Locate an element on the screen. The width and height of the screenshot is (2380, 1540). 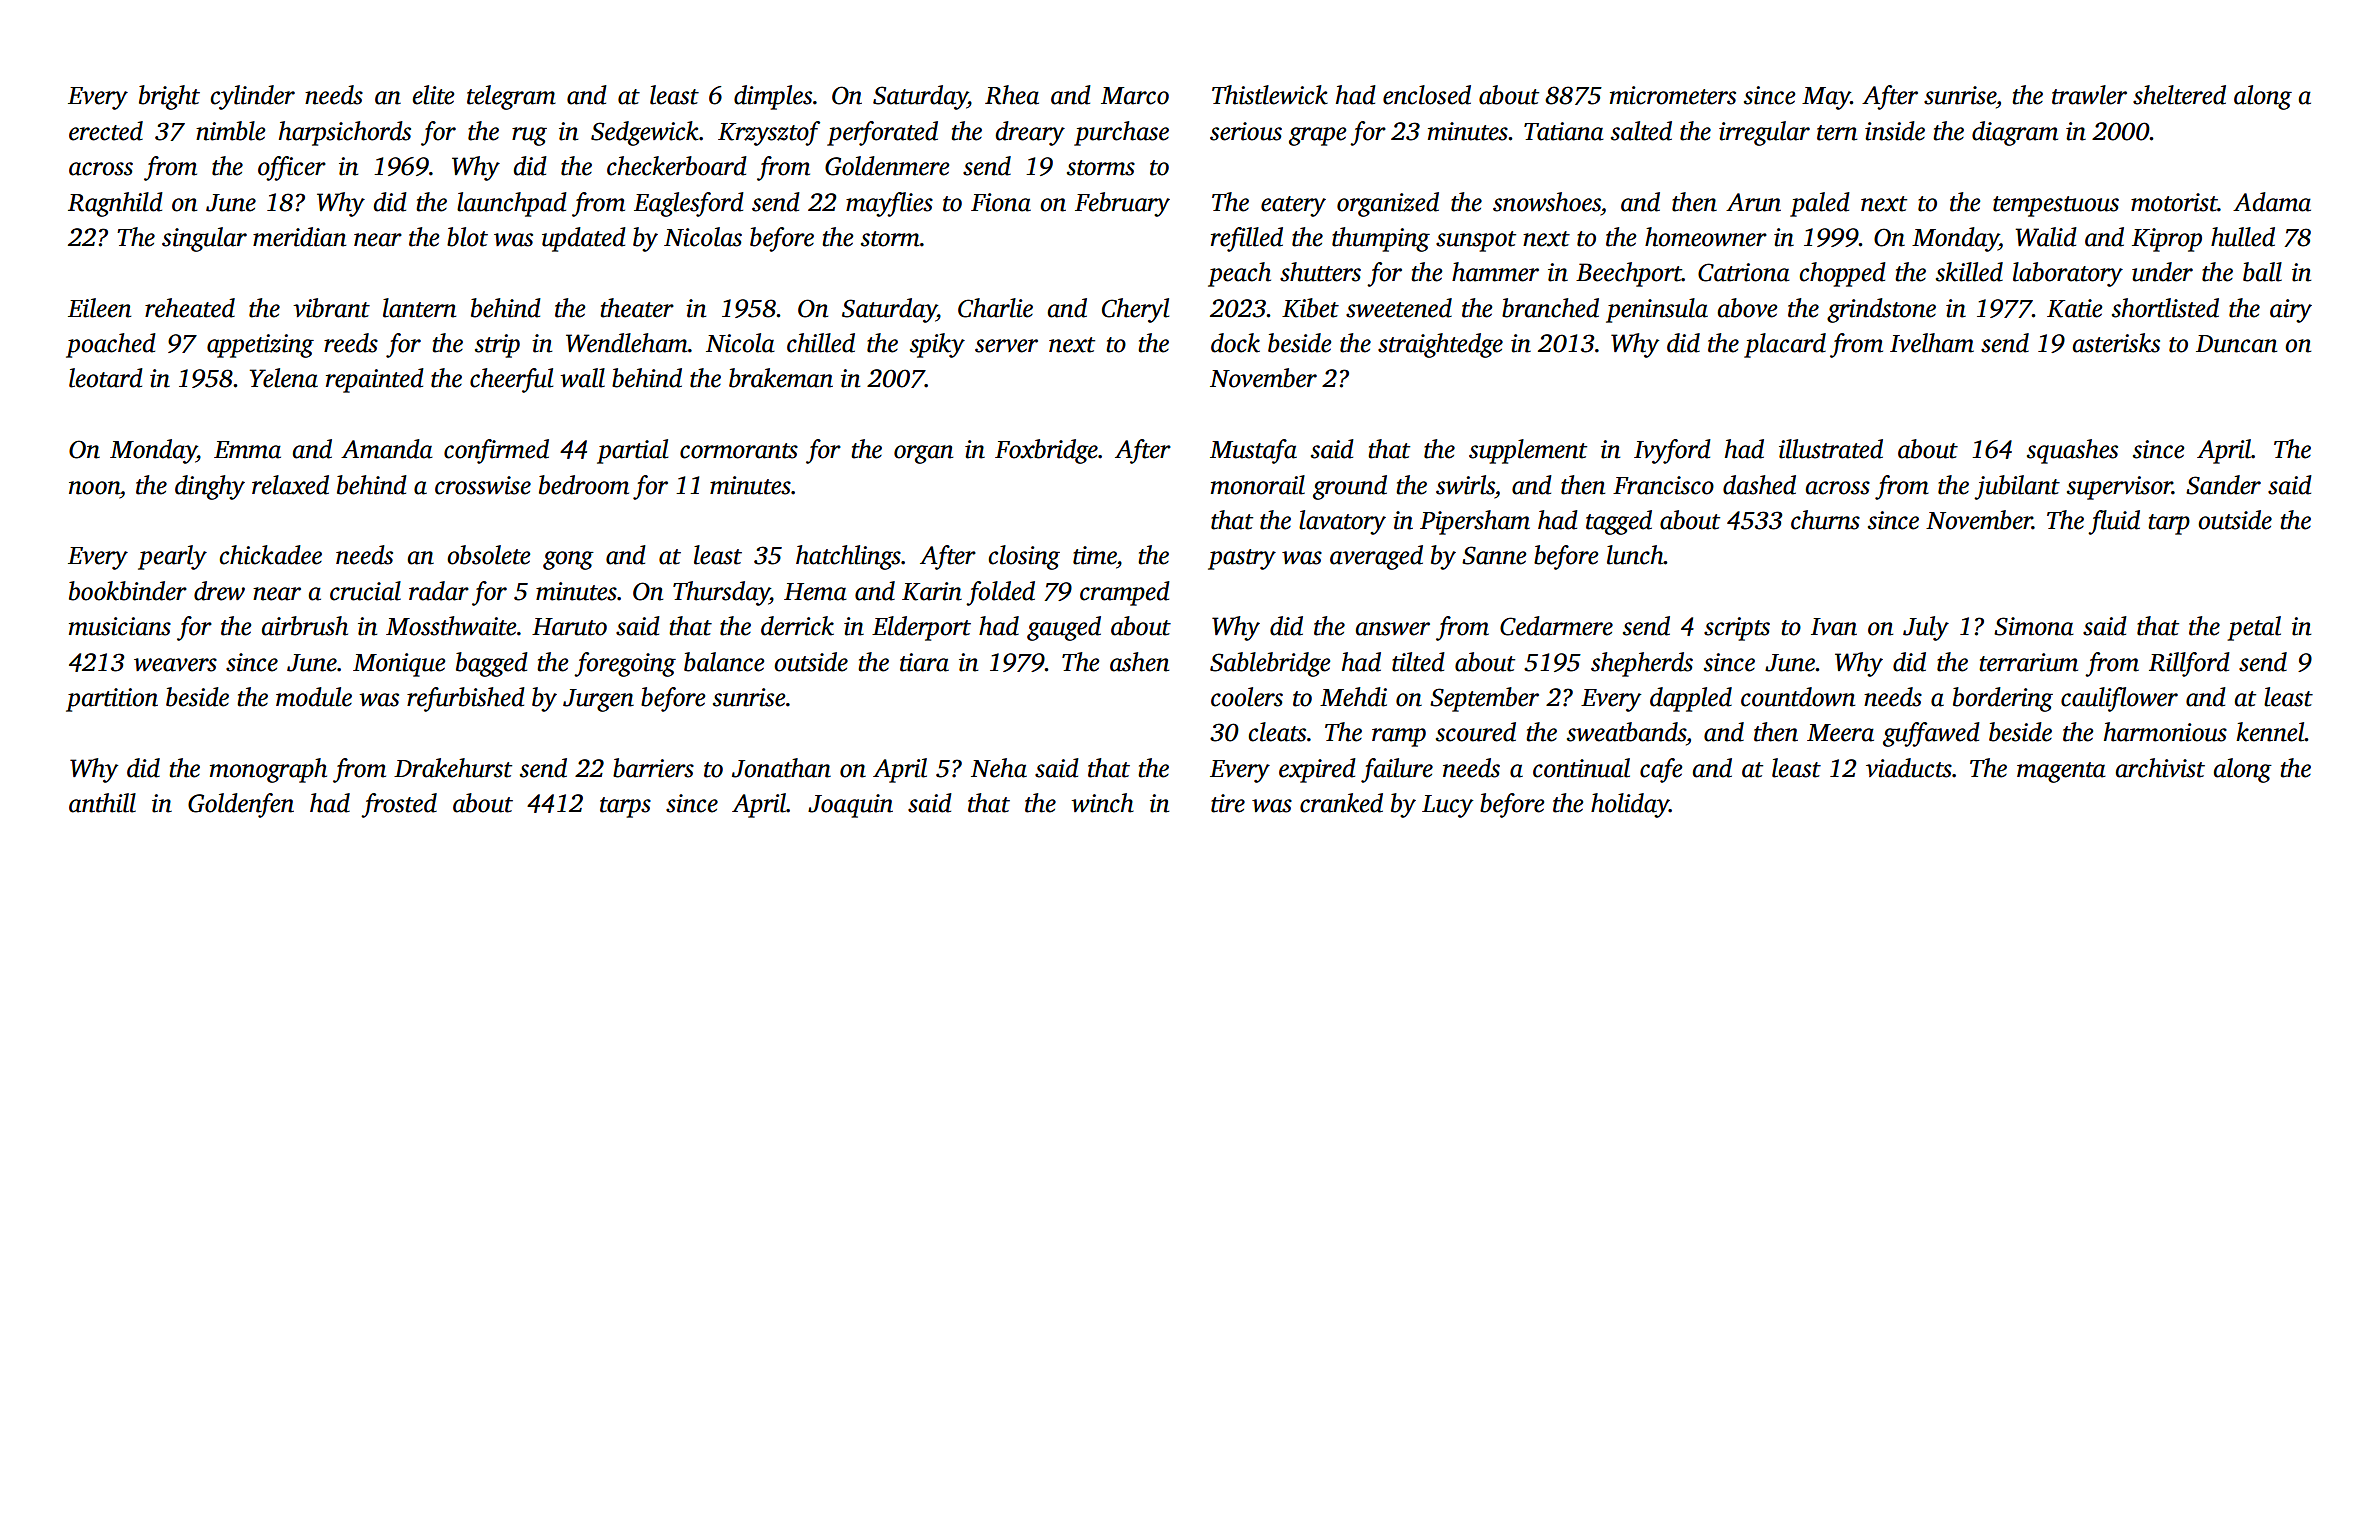
petal is located at coordinates (2254, 628).
